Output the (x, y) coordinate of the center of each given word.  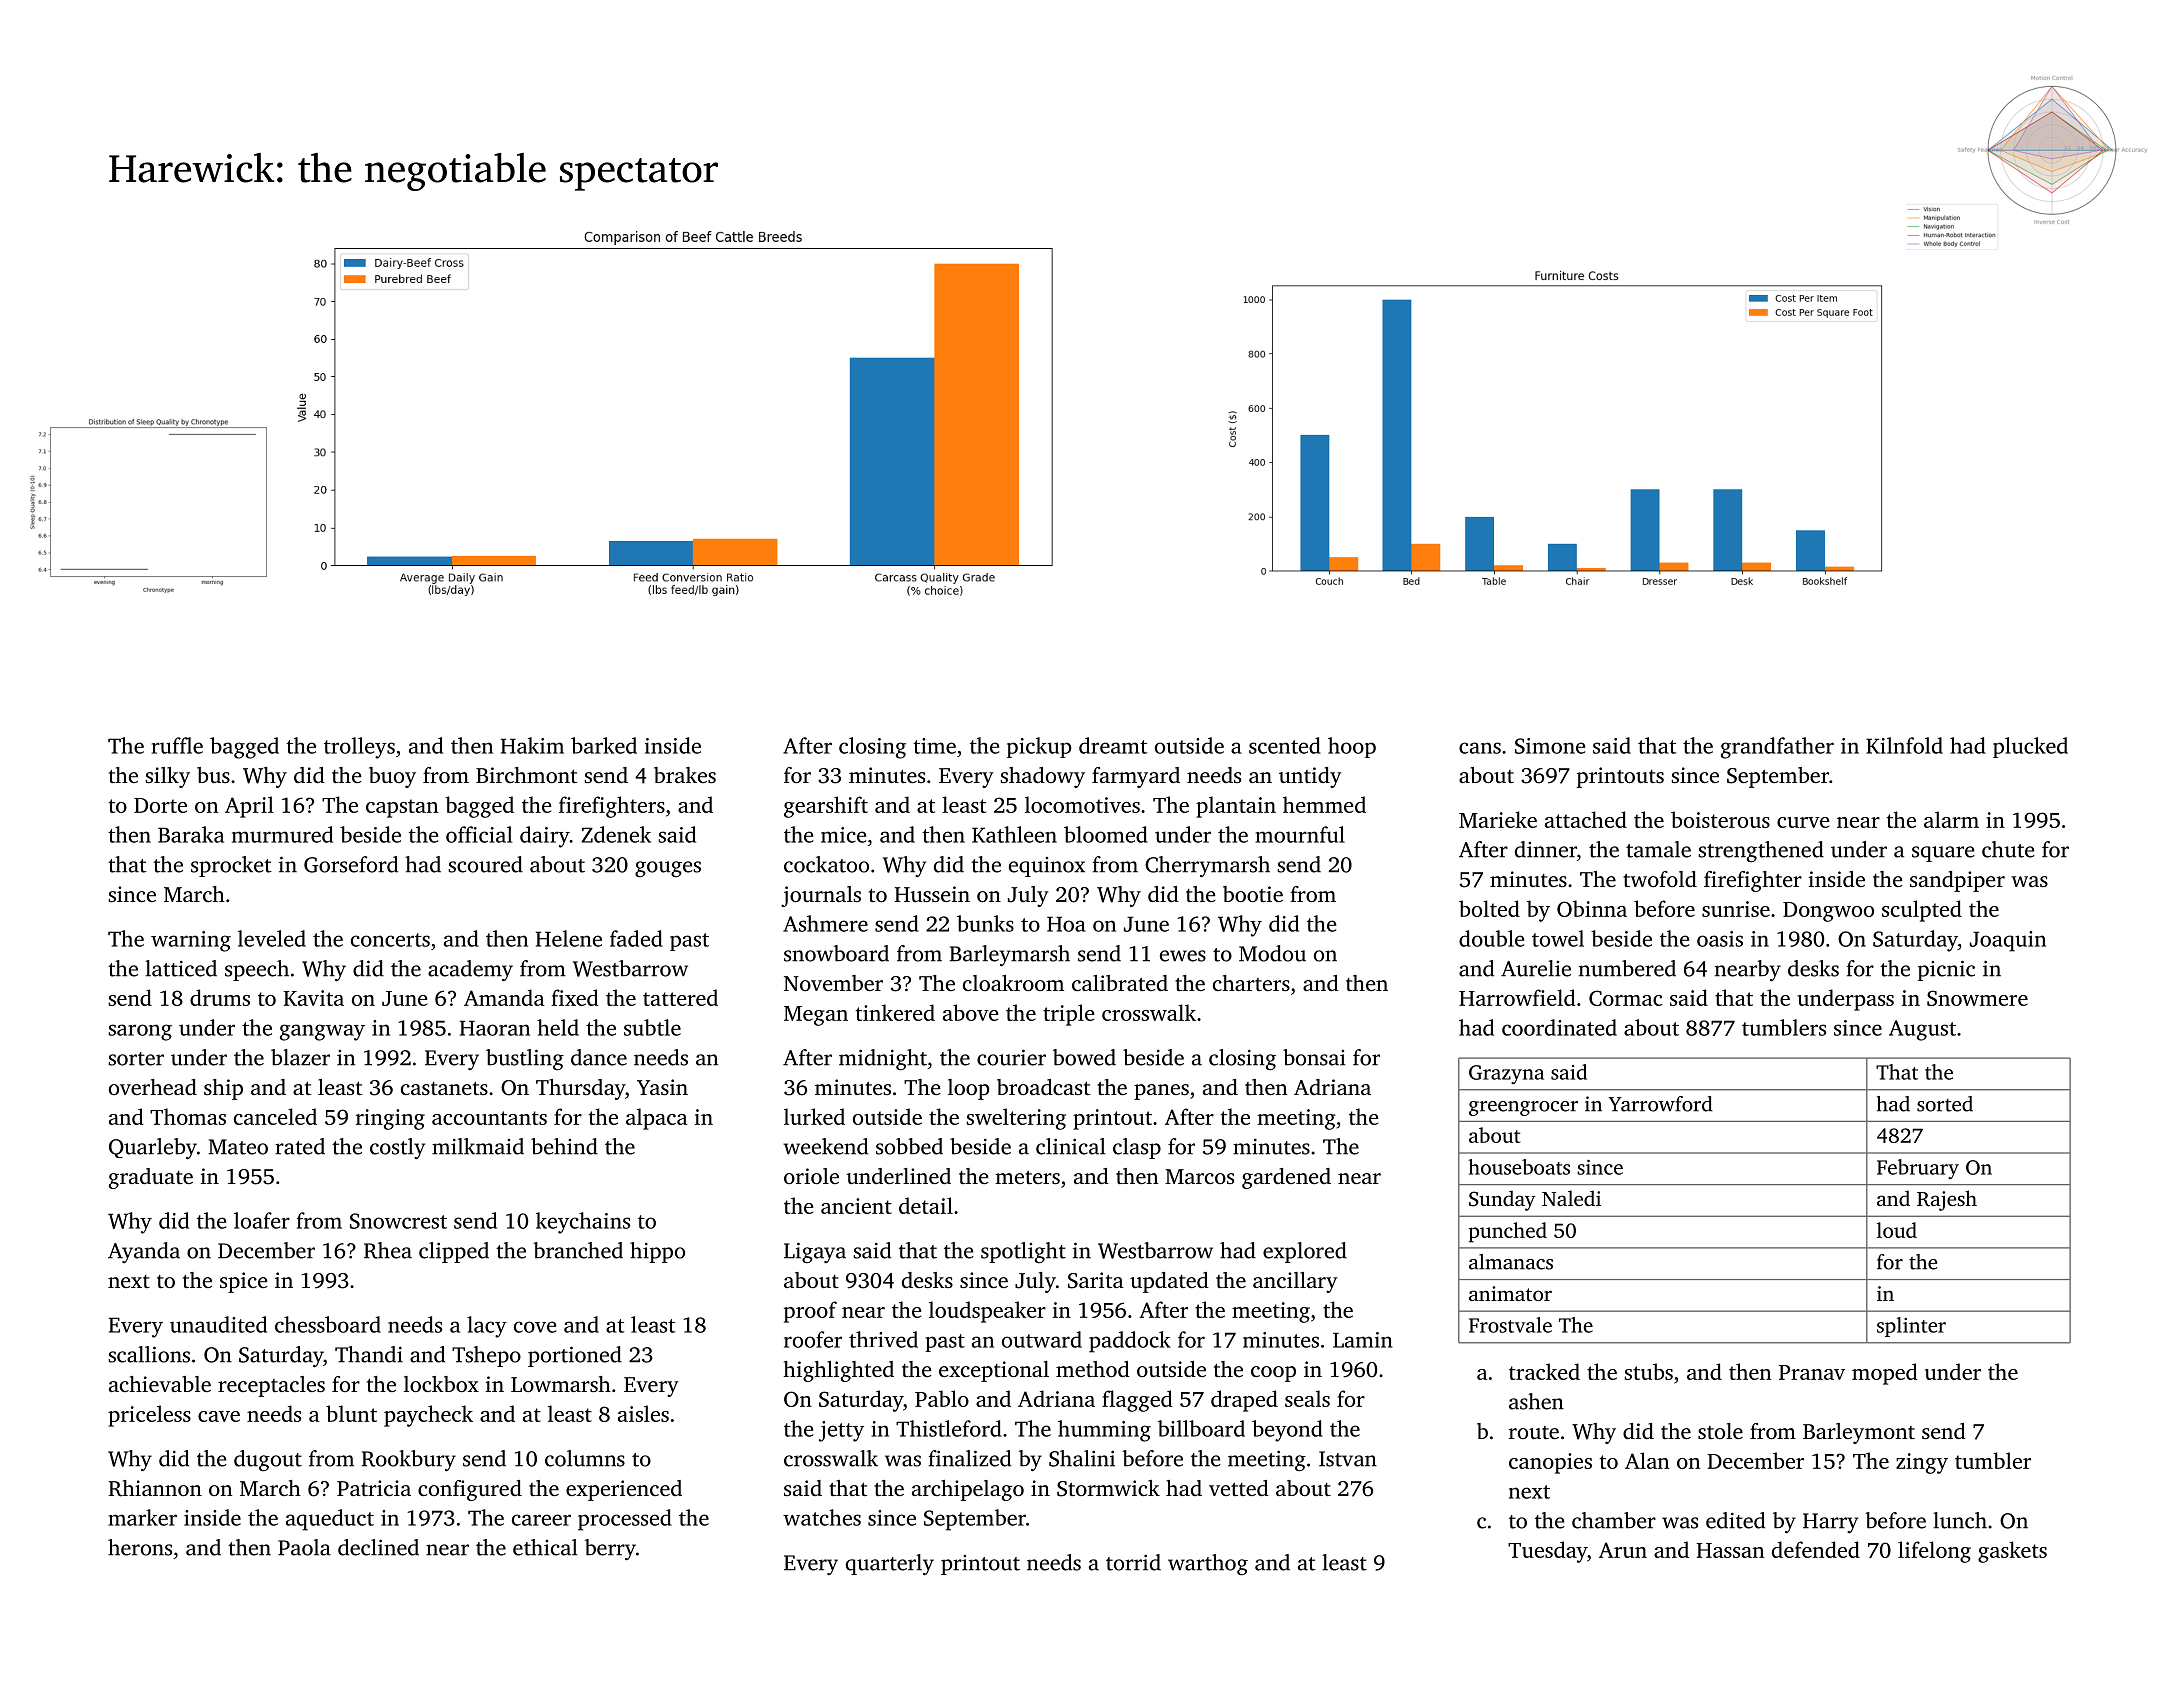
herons (140, 1547)
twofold (1660, 879)
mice (843, 835)
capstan (402, 808)
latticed (181, 968)
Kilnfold (1904, 745)
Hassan (1730, 1550)
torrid (1133, 1562)
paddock (1130, 1342)
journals (821, 896)
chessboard (328, 1324)
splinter (1911, 1327)
